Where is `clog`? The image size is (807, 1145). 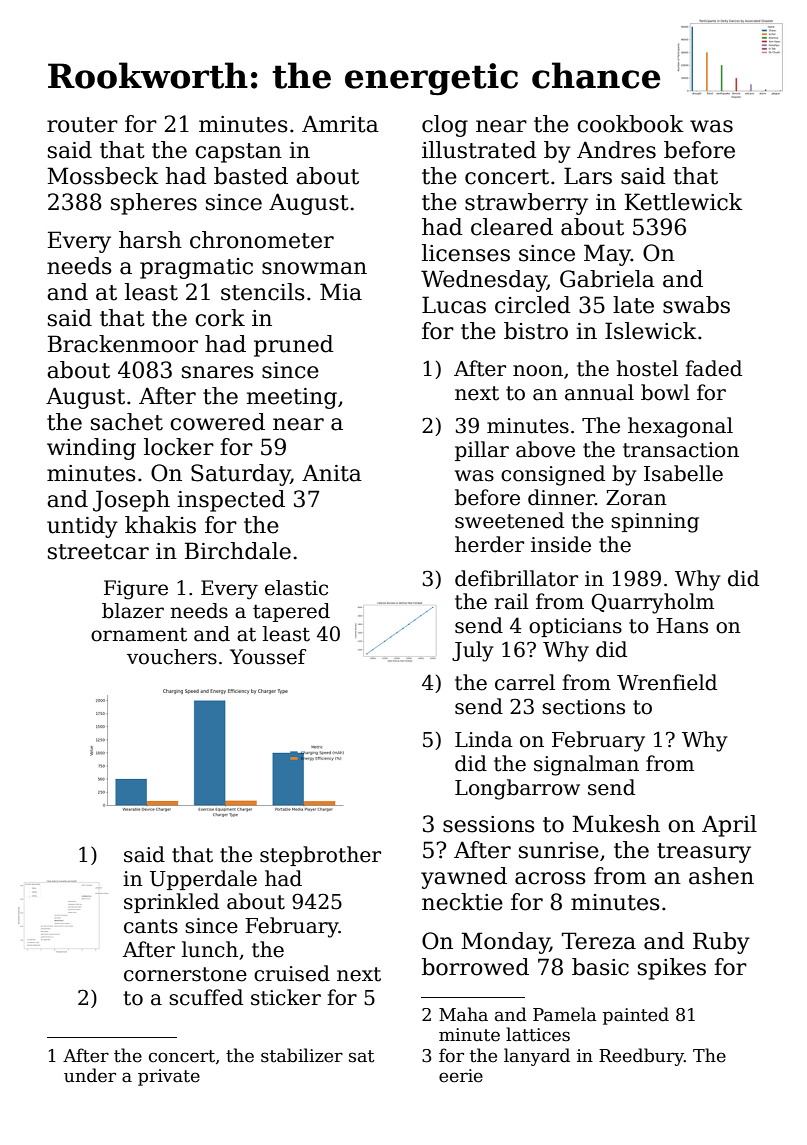 clog is located at coordinates (445, 126).
